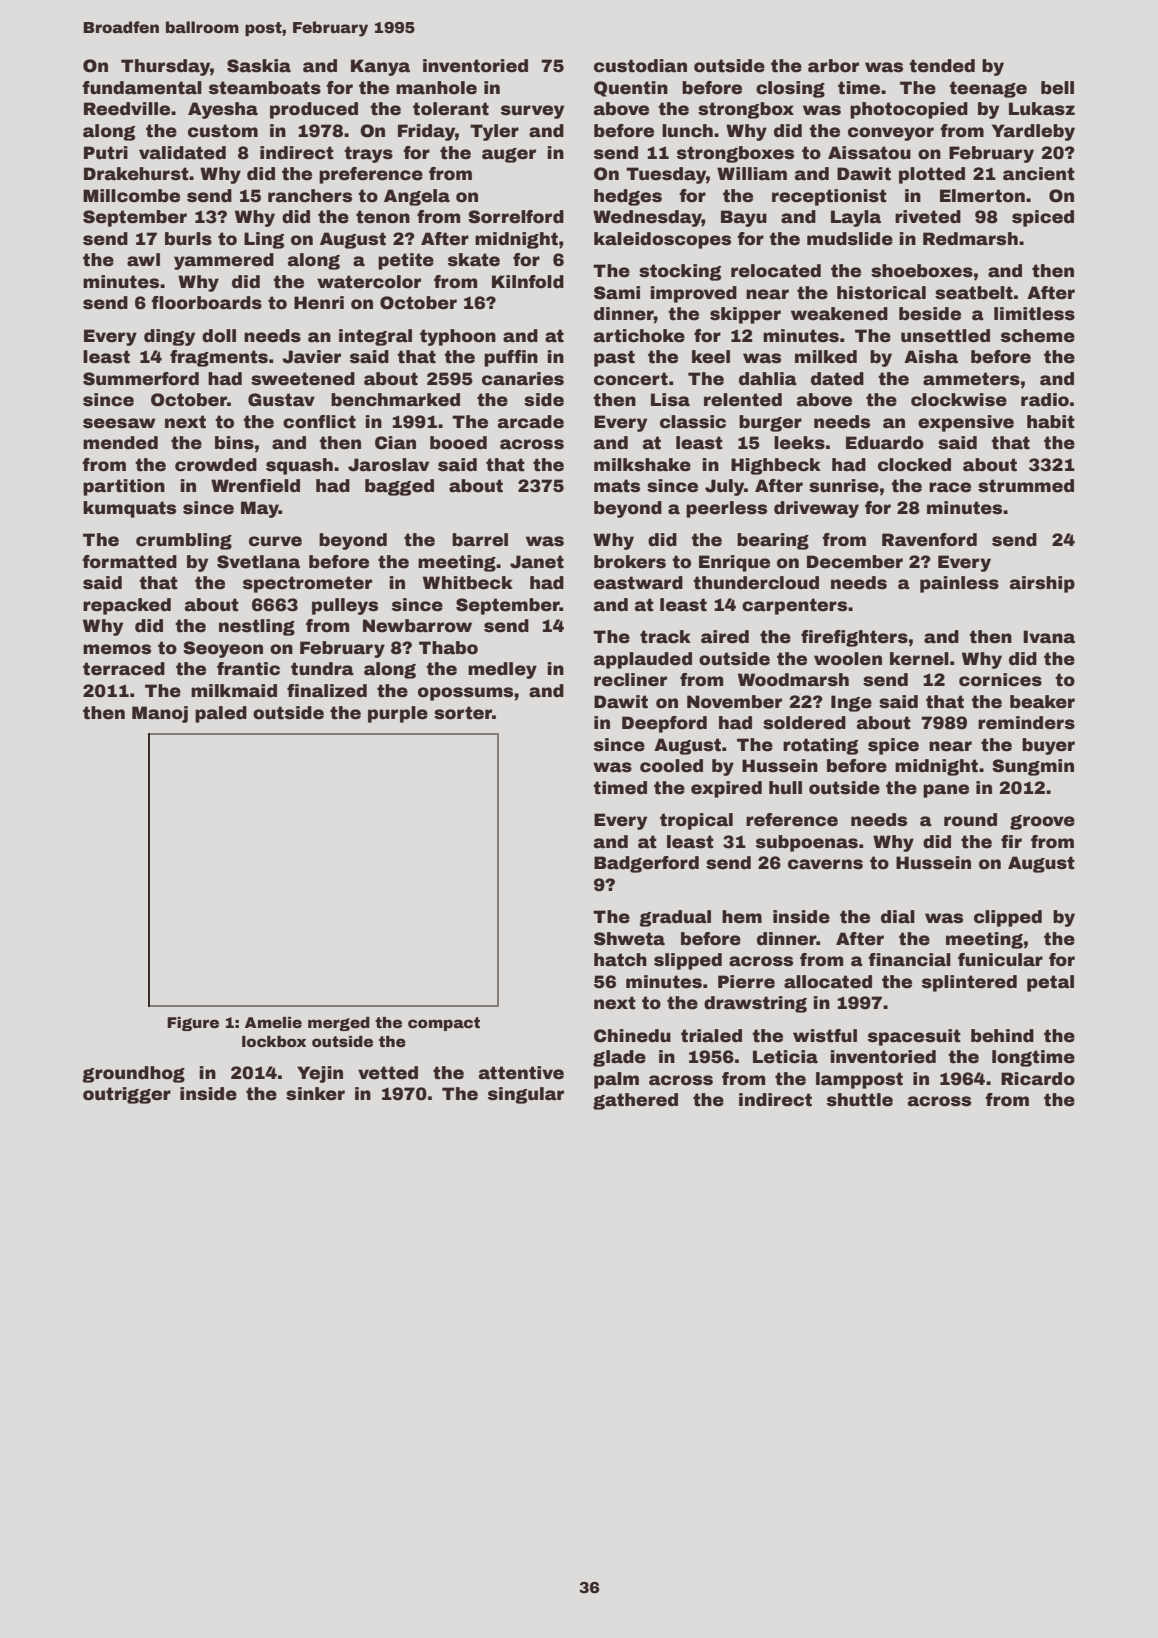 The width and height of the screenshot is (1158, 1638). What do you see at coordinates (711, 357) in the screenshot?
I see `keel` at bounding box center [711, 357].
